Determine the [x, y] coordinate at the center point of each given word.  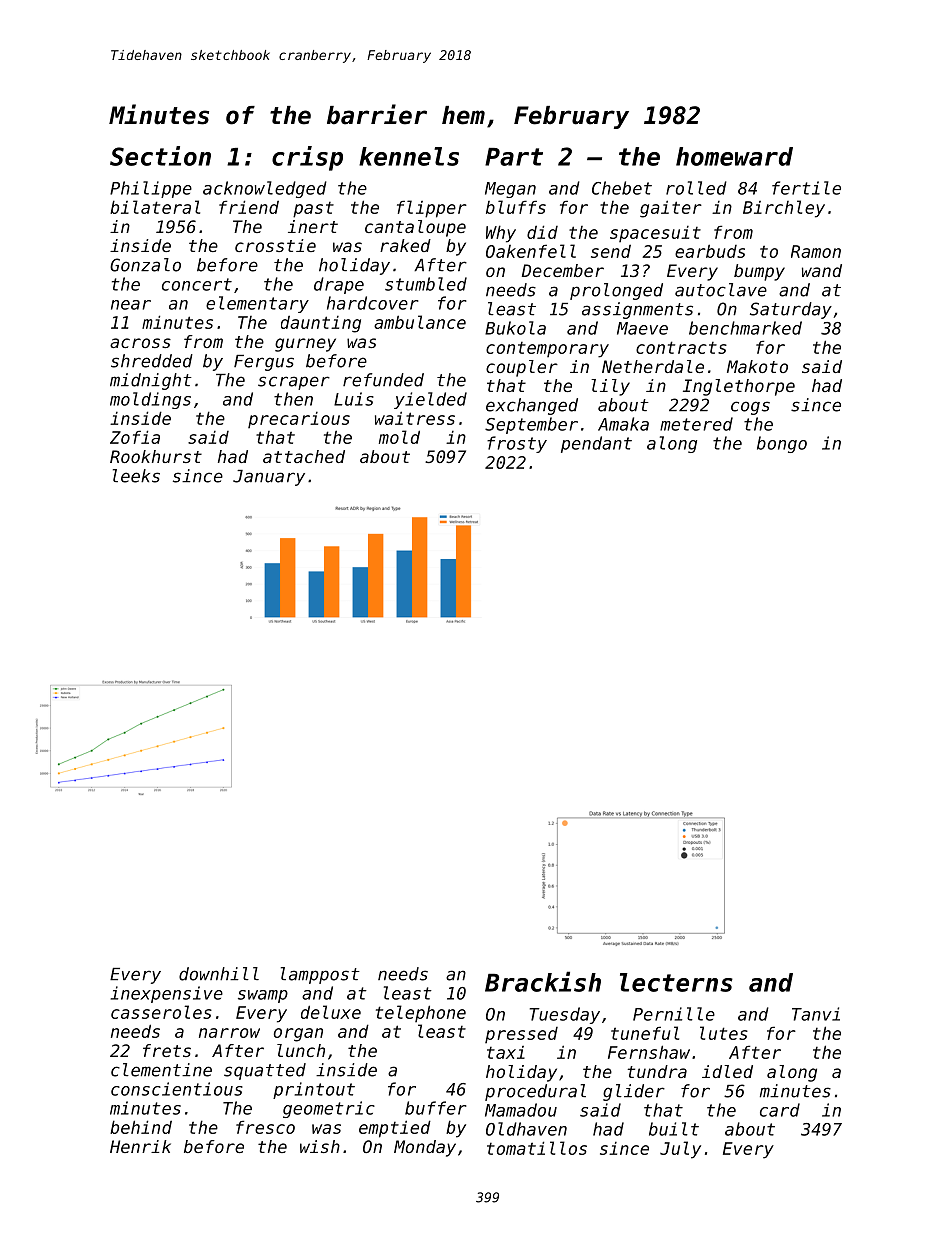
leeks [136, 476]
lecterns [676, 982]
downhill [219, 974]
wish [320, 1146]
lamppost [320, 975]
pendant [596, 444]
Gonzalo [145, 265]
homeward [734, 156]
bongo [782, 444]
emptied [395, 1129]
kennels [409, 156]
